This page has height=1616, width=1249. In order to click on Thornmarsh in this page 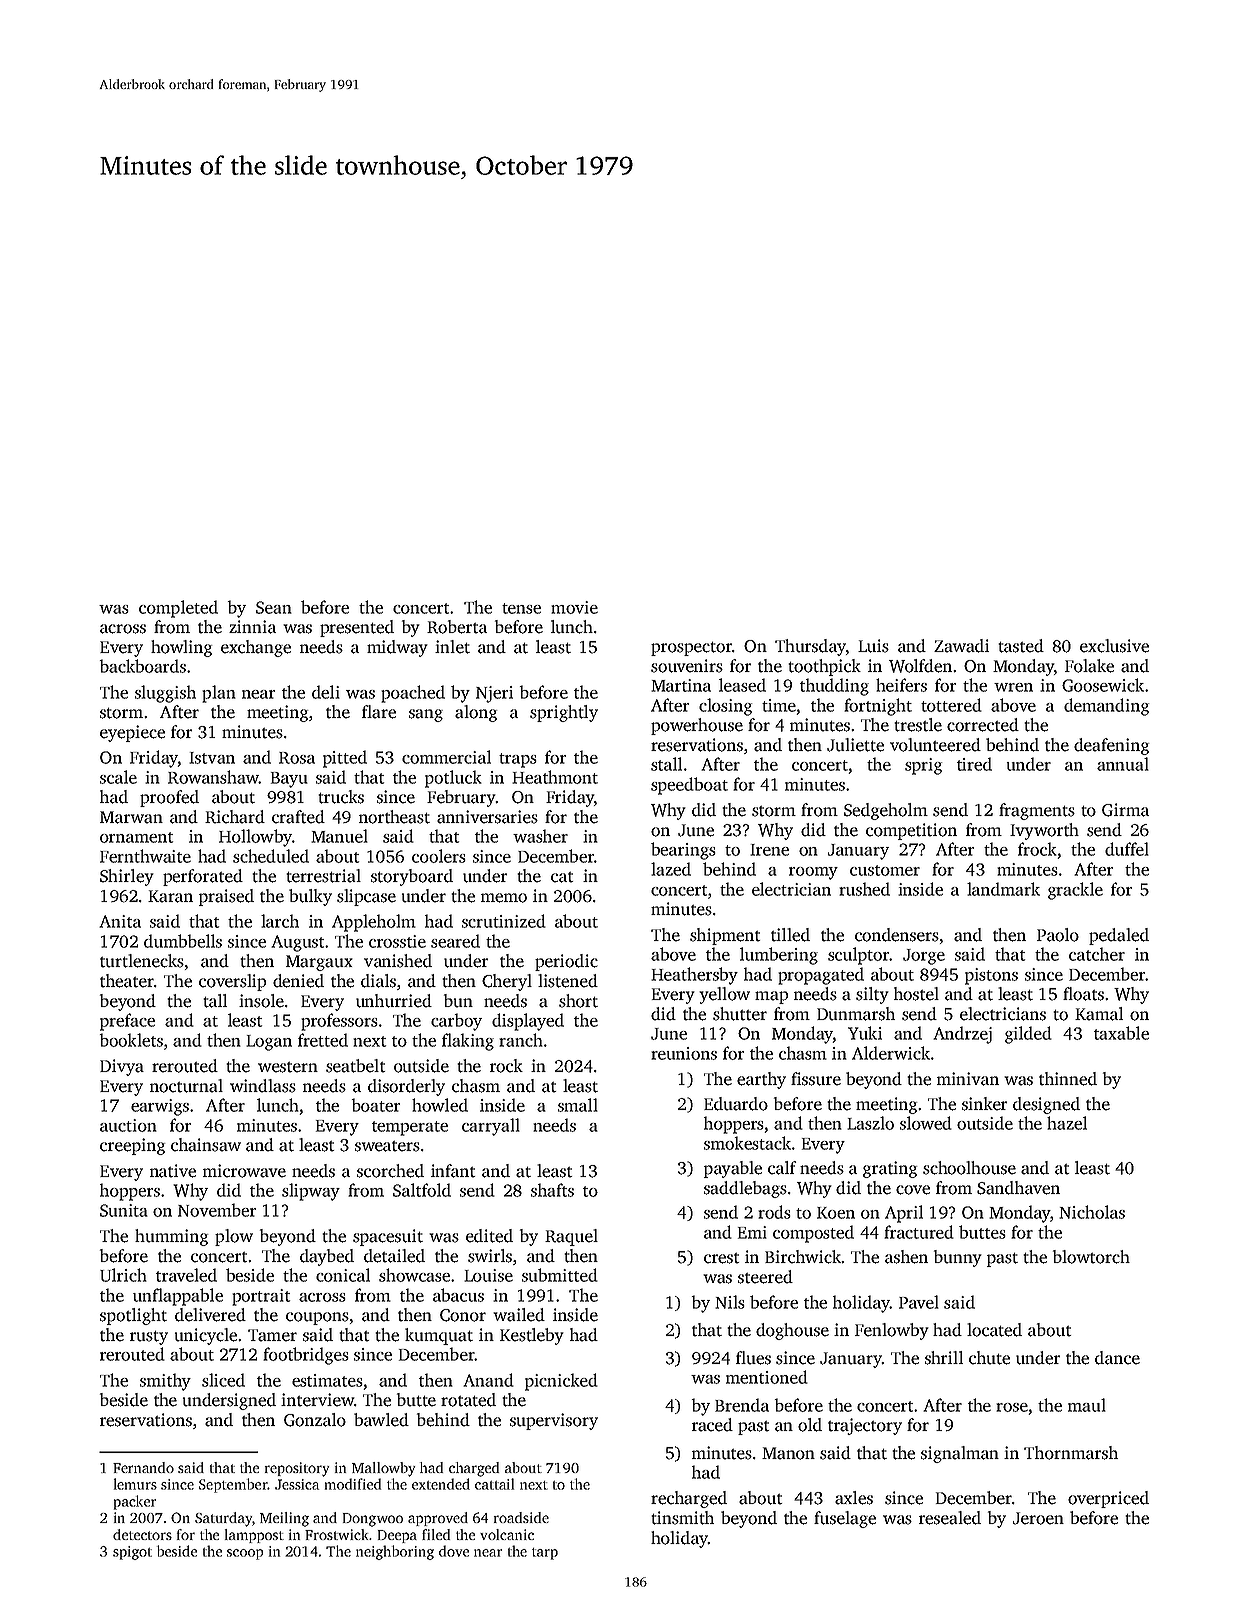, I will do `click(1071, 1453)`.
